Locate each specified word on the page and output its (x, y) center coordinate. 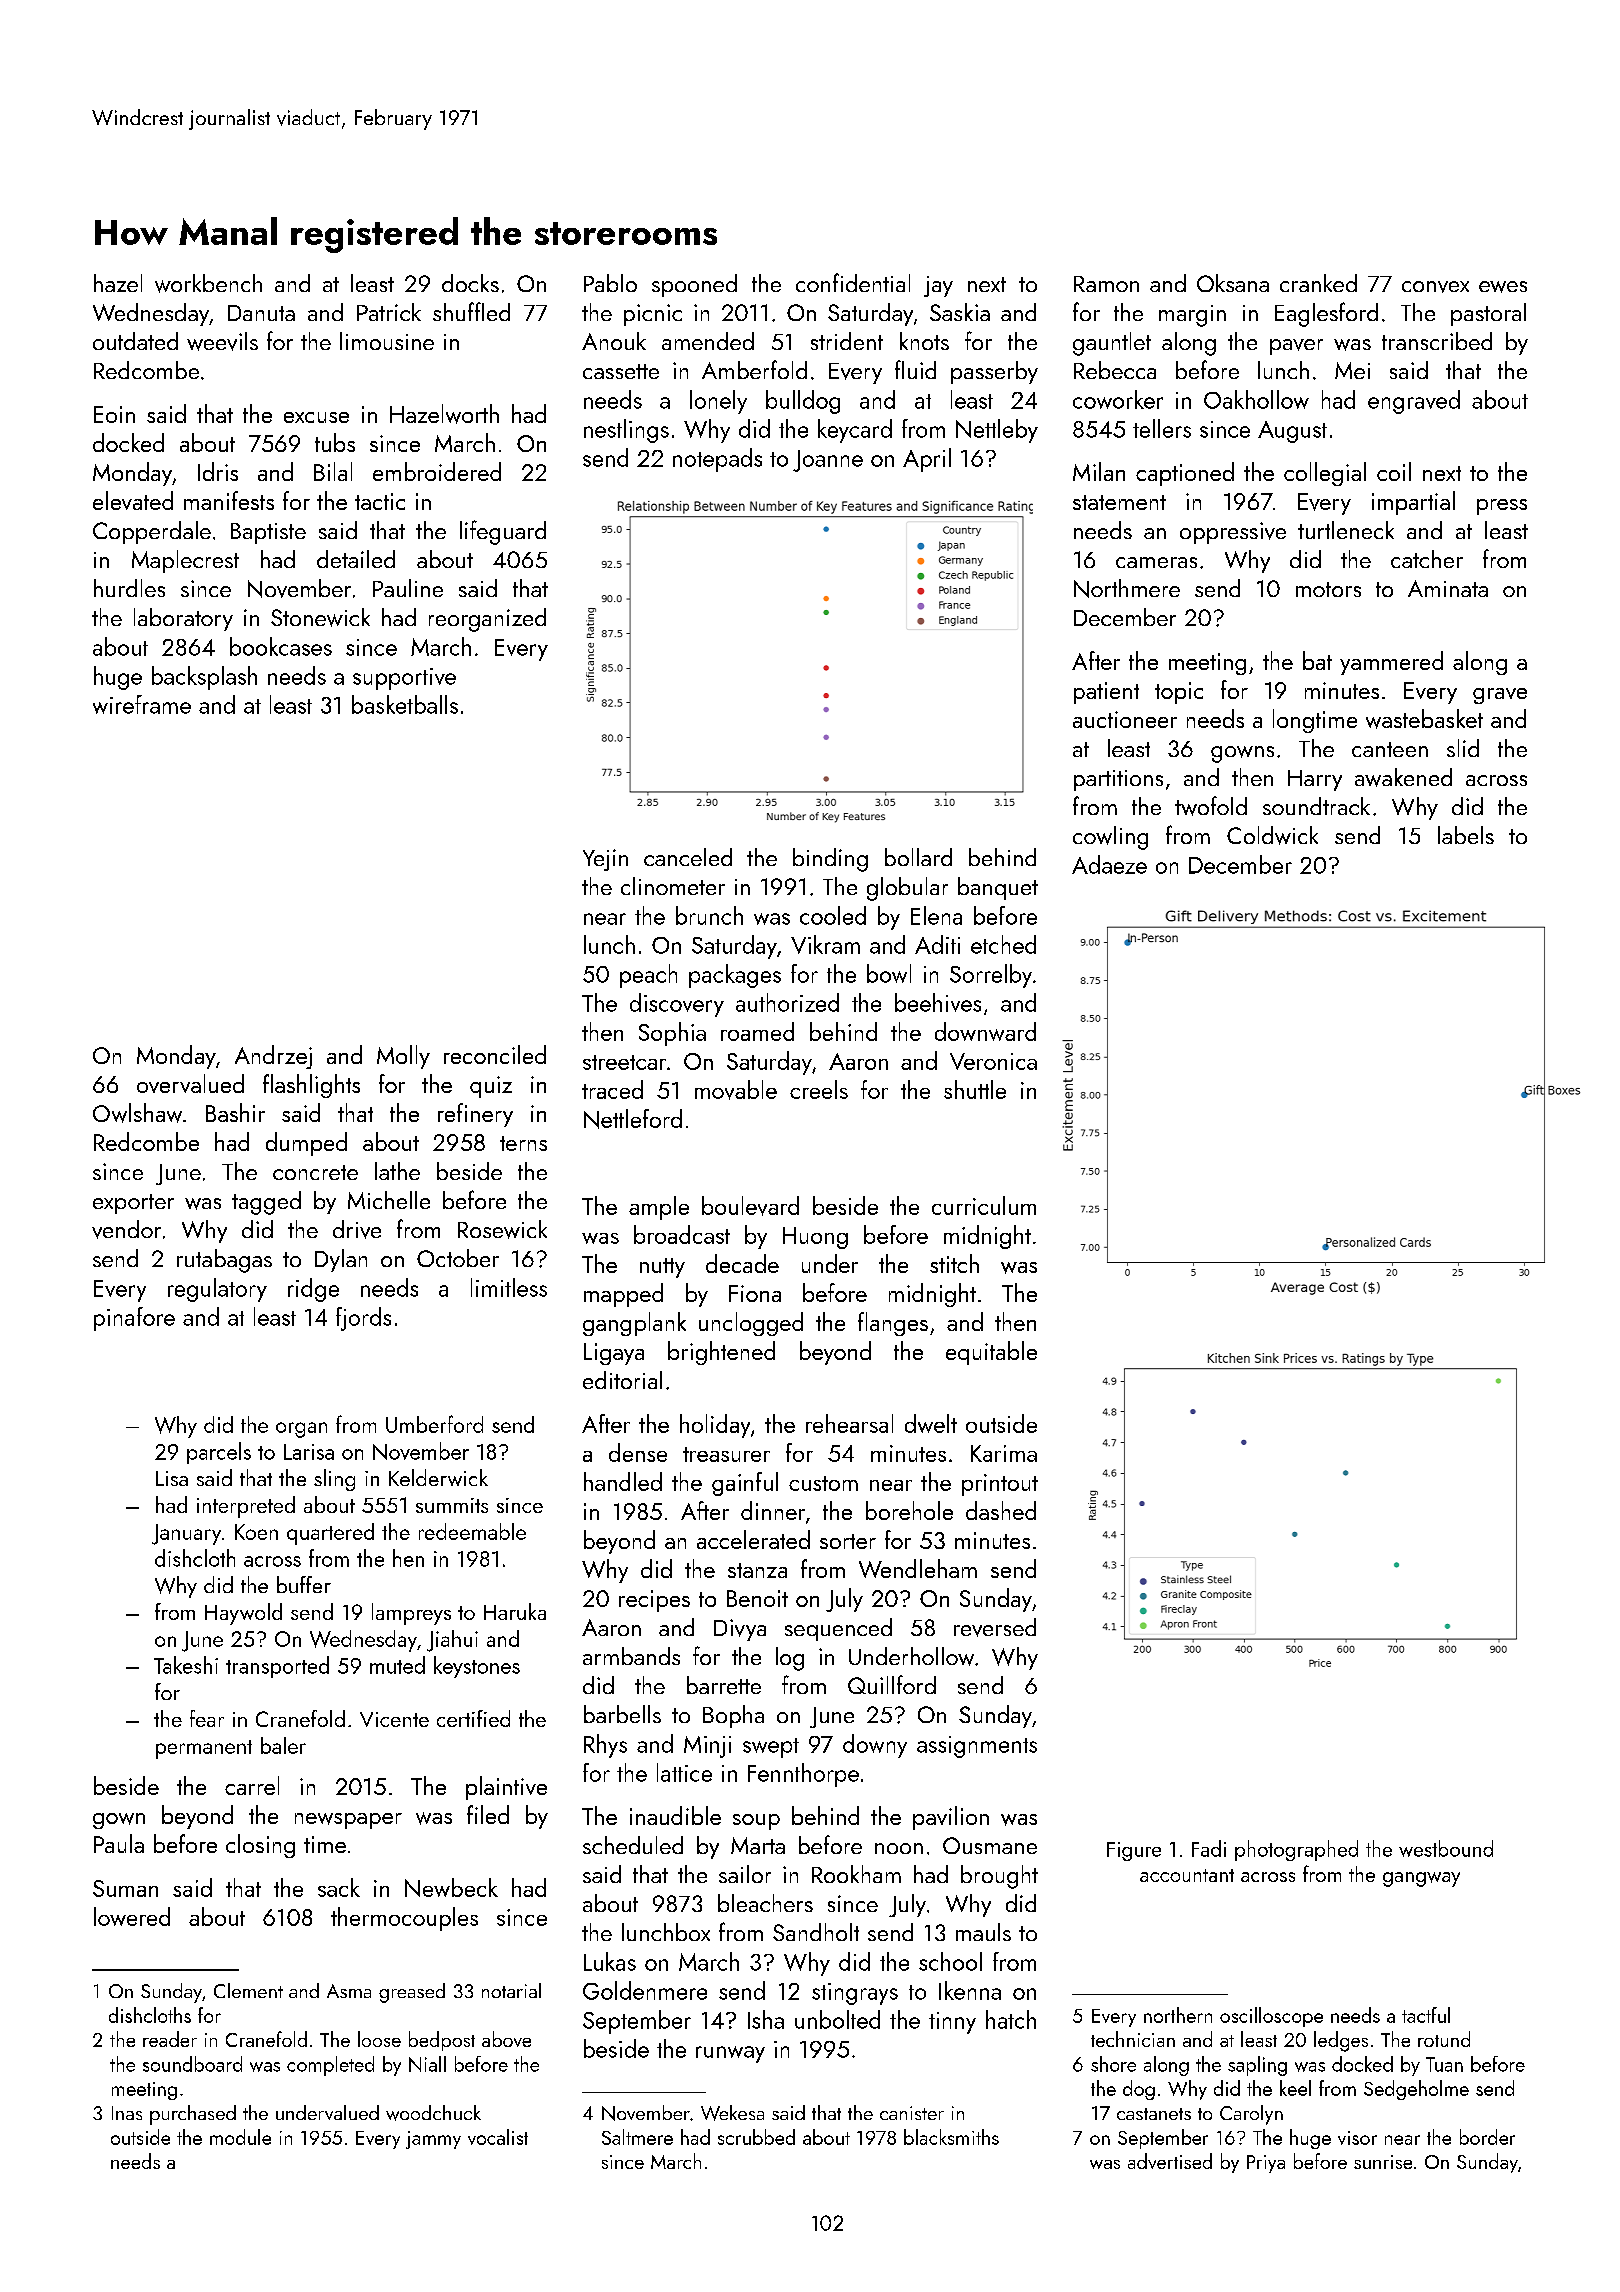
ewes (1503, 287)
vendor (126, 1229)
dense (638, 1452)
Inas (127, 2113)
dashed (1001, 1510)
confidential (853, 282)
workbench (208, 283)
